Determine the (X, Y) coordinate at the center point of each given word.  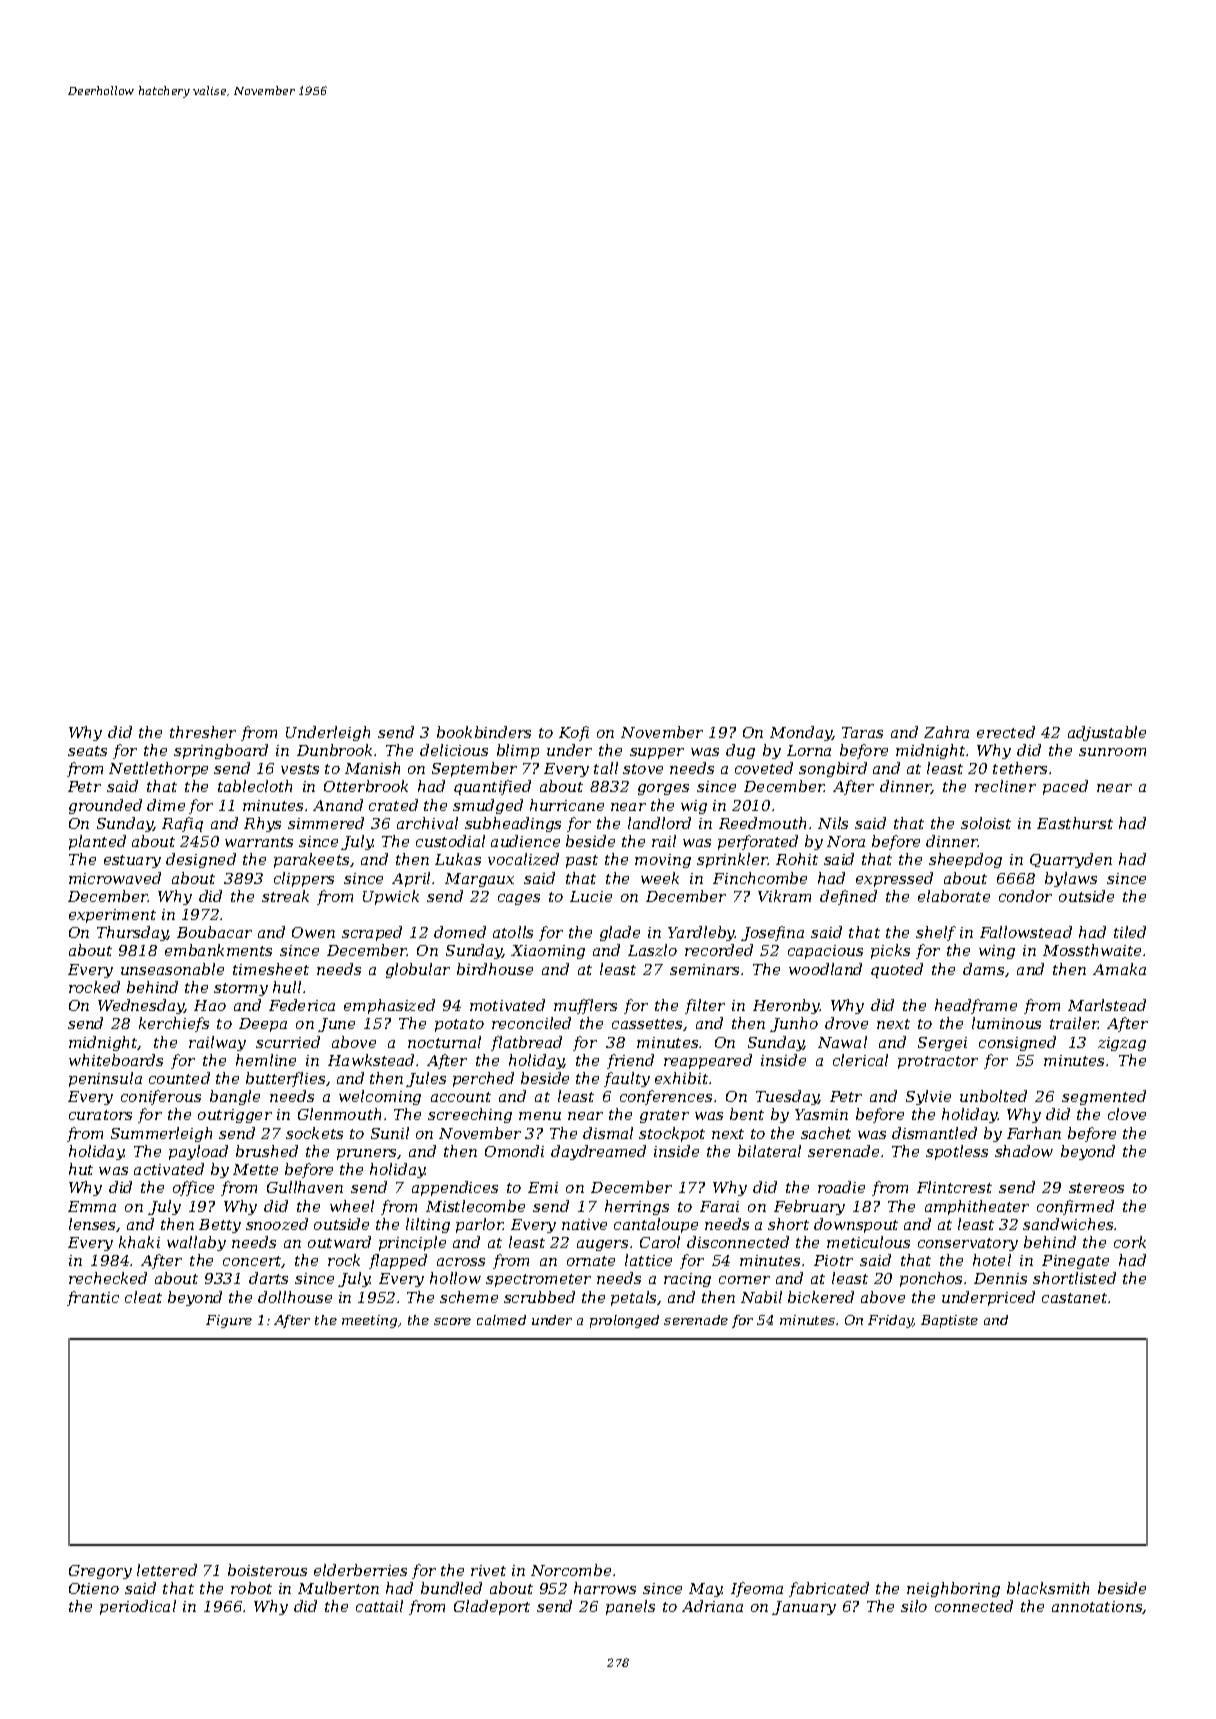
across (461, 1262)
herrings (637, 1207)
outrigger (235, 1116)
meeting (369, 1321)
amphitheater (977, 1207)
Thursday (132, 933)
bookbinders (484, 732)
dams (983, 969)
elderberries (360, 1570)
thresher (203, 732)
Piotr (833, 1260)
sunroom (1112, 752)
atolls (513, 932)
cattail (379, 1606)
